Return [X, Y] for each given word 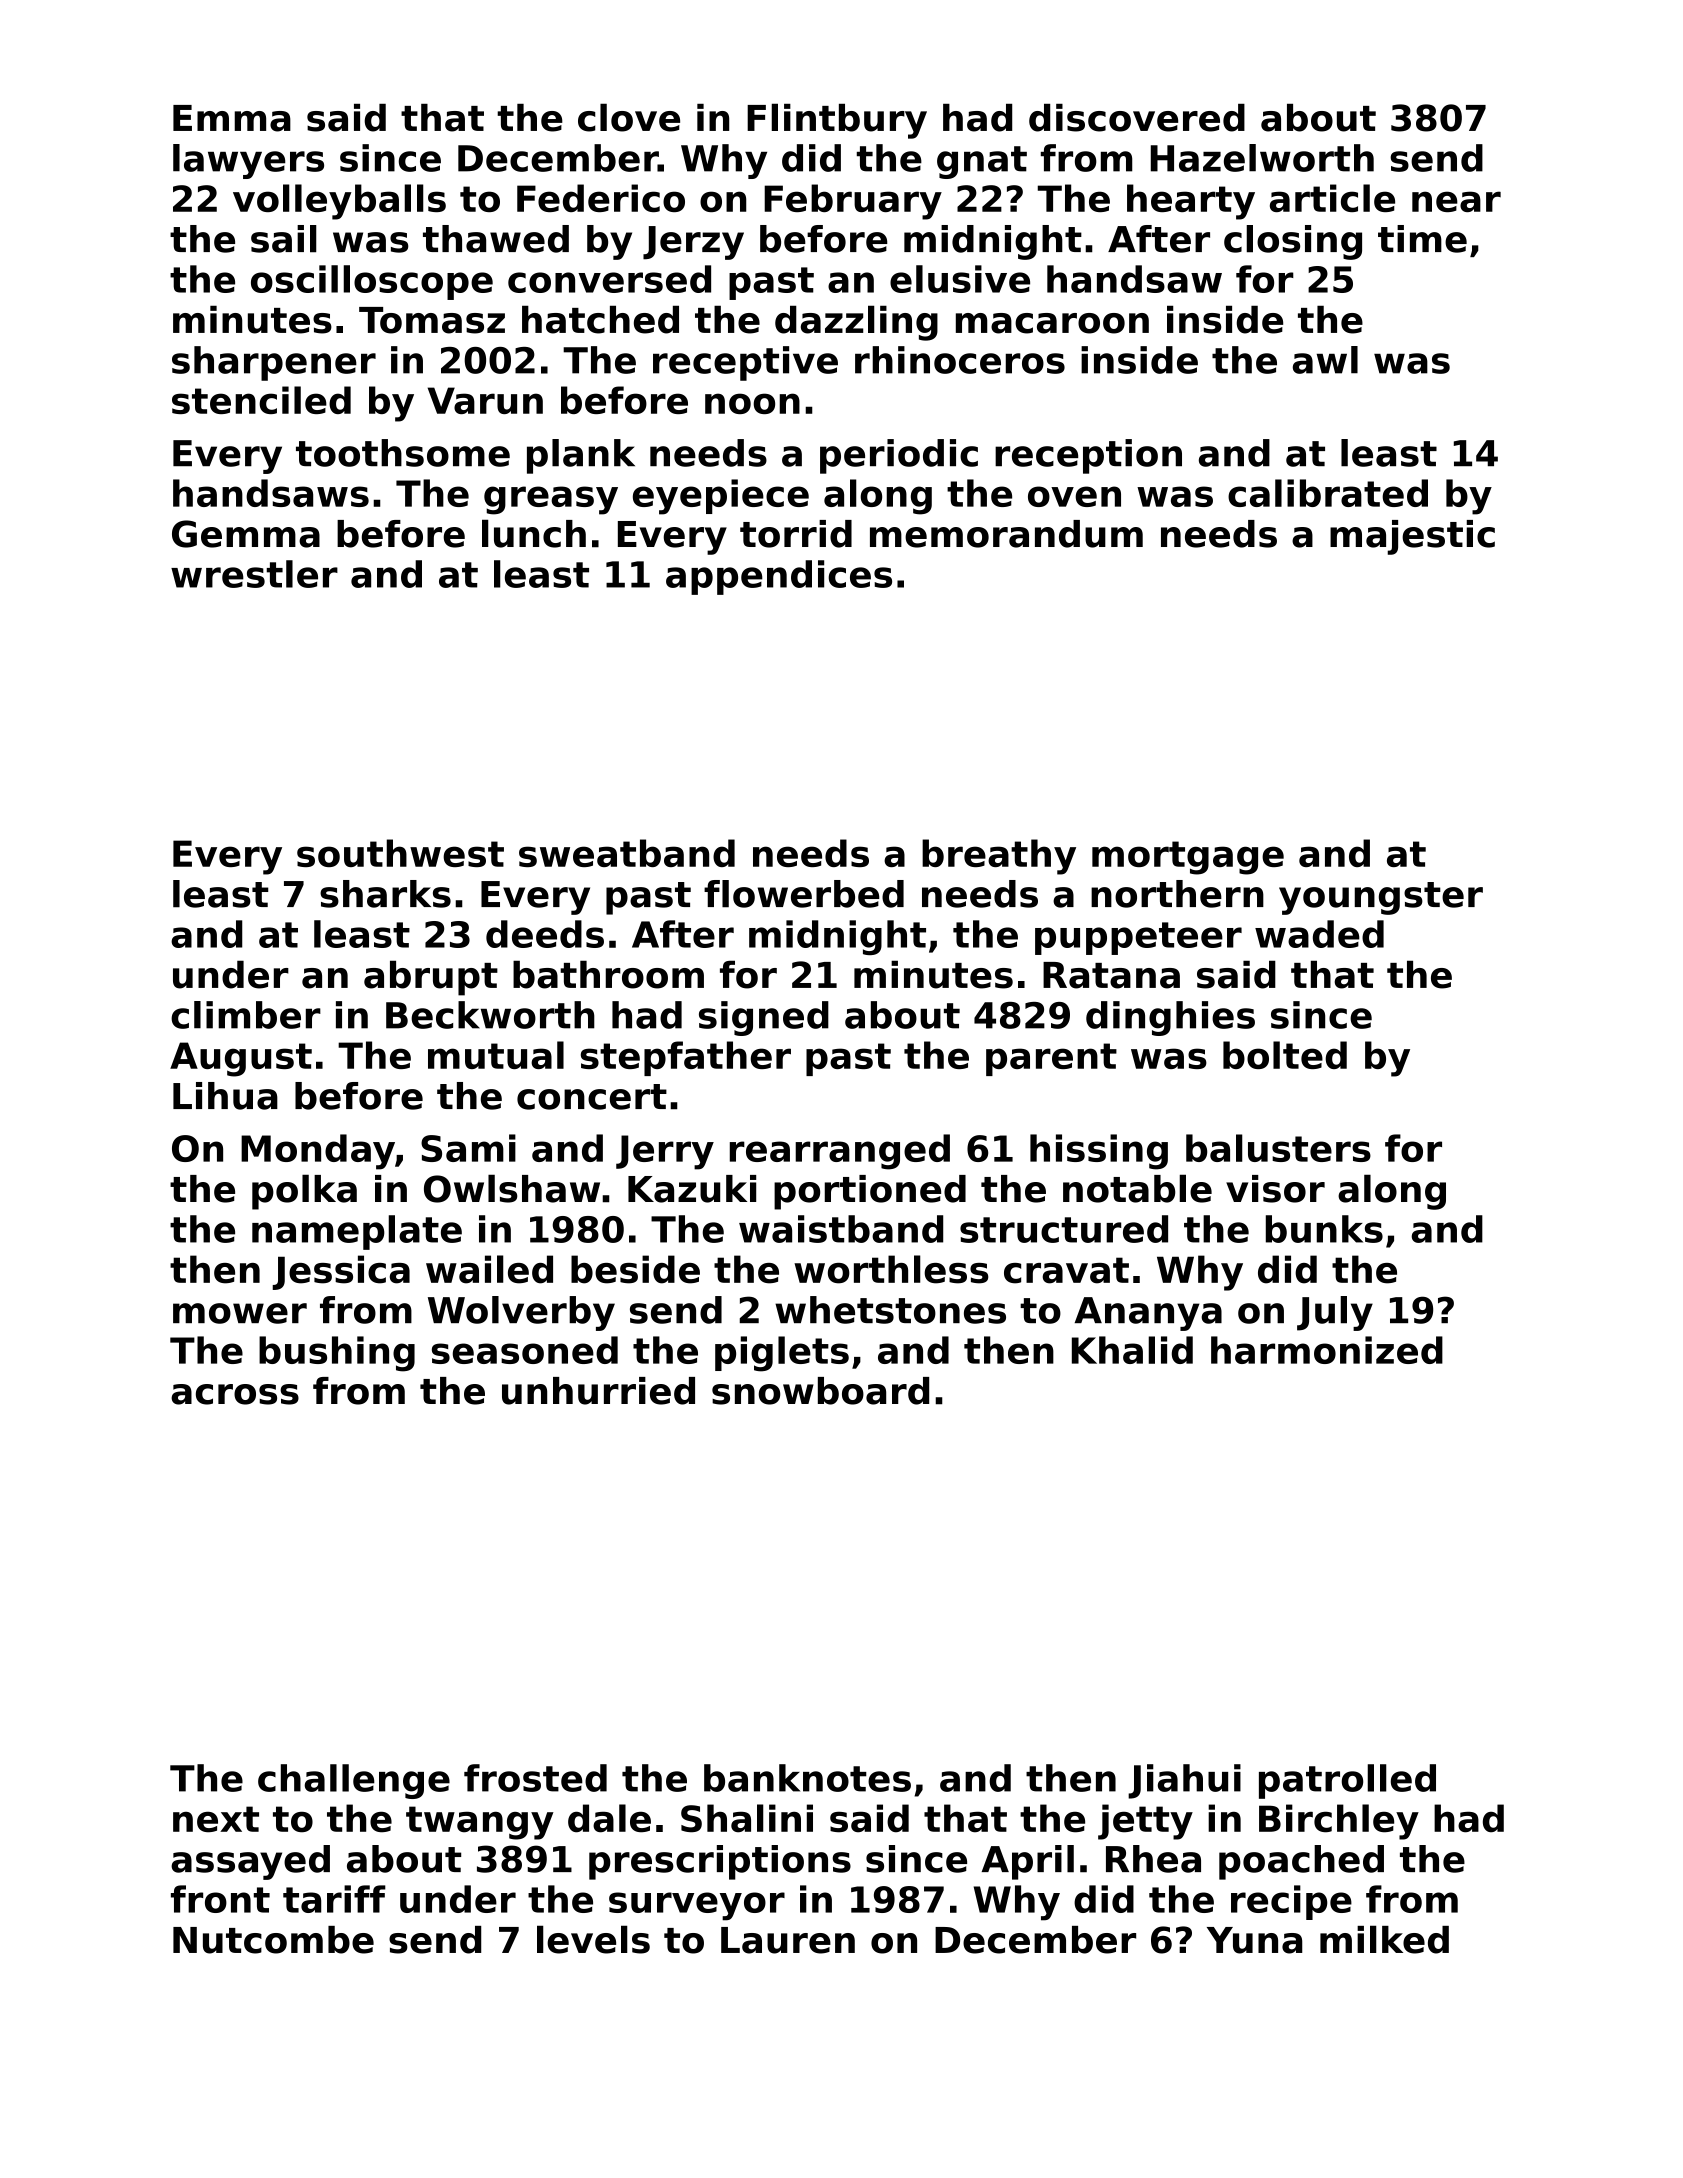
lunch [534, 533]
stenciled [261, 400]
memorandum [1006, 534]
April [1028, 1862]
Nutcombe [273, 1940]
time [1422, 239]
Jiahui [1184, 1781]
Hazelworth [1262, 158]
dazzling [856, 323]
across [235, 1394]
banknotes [807, 1778]
